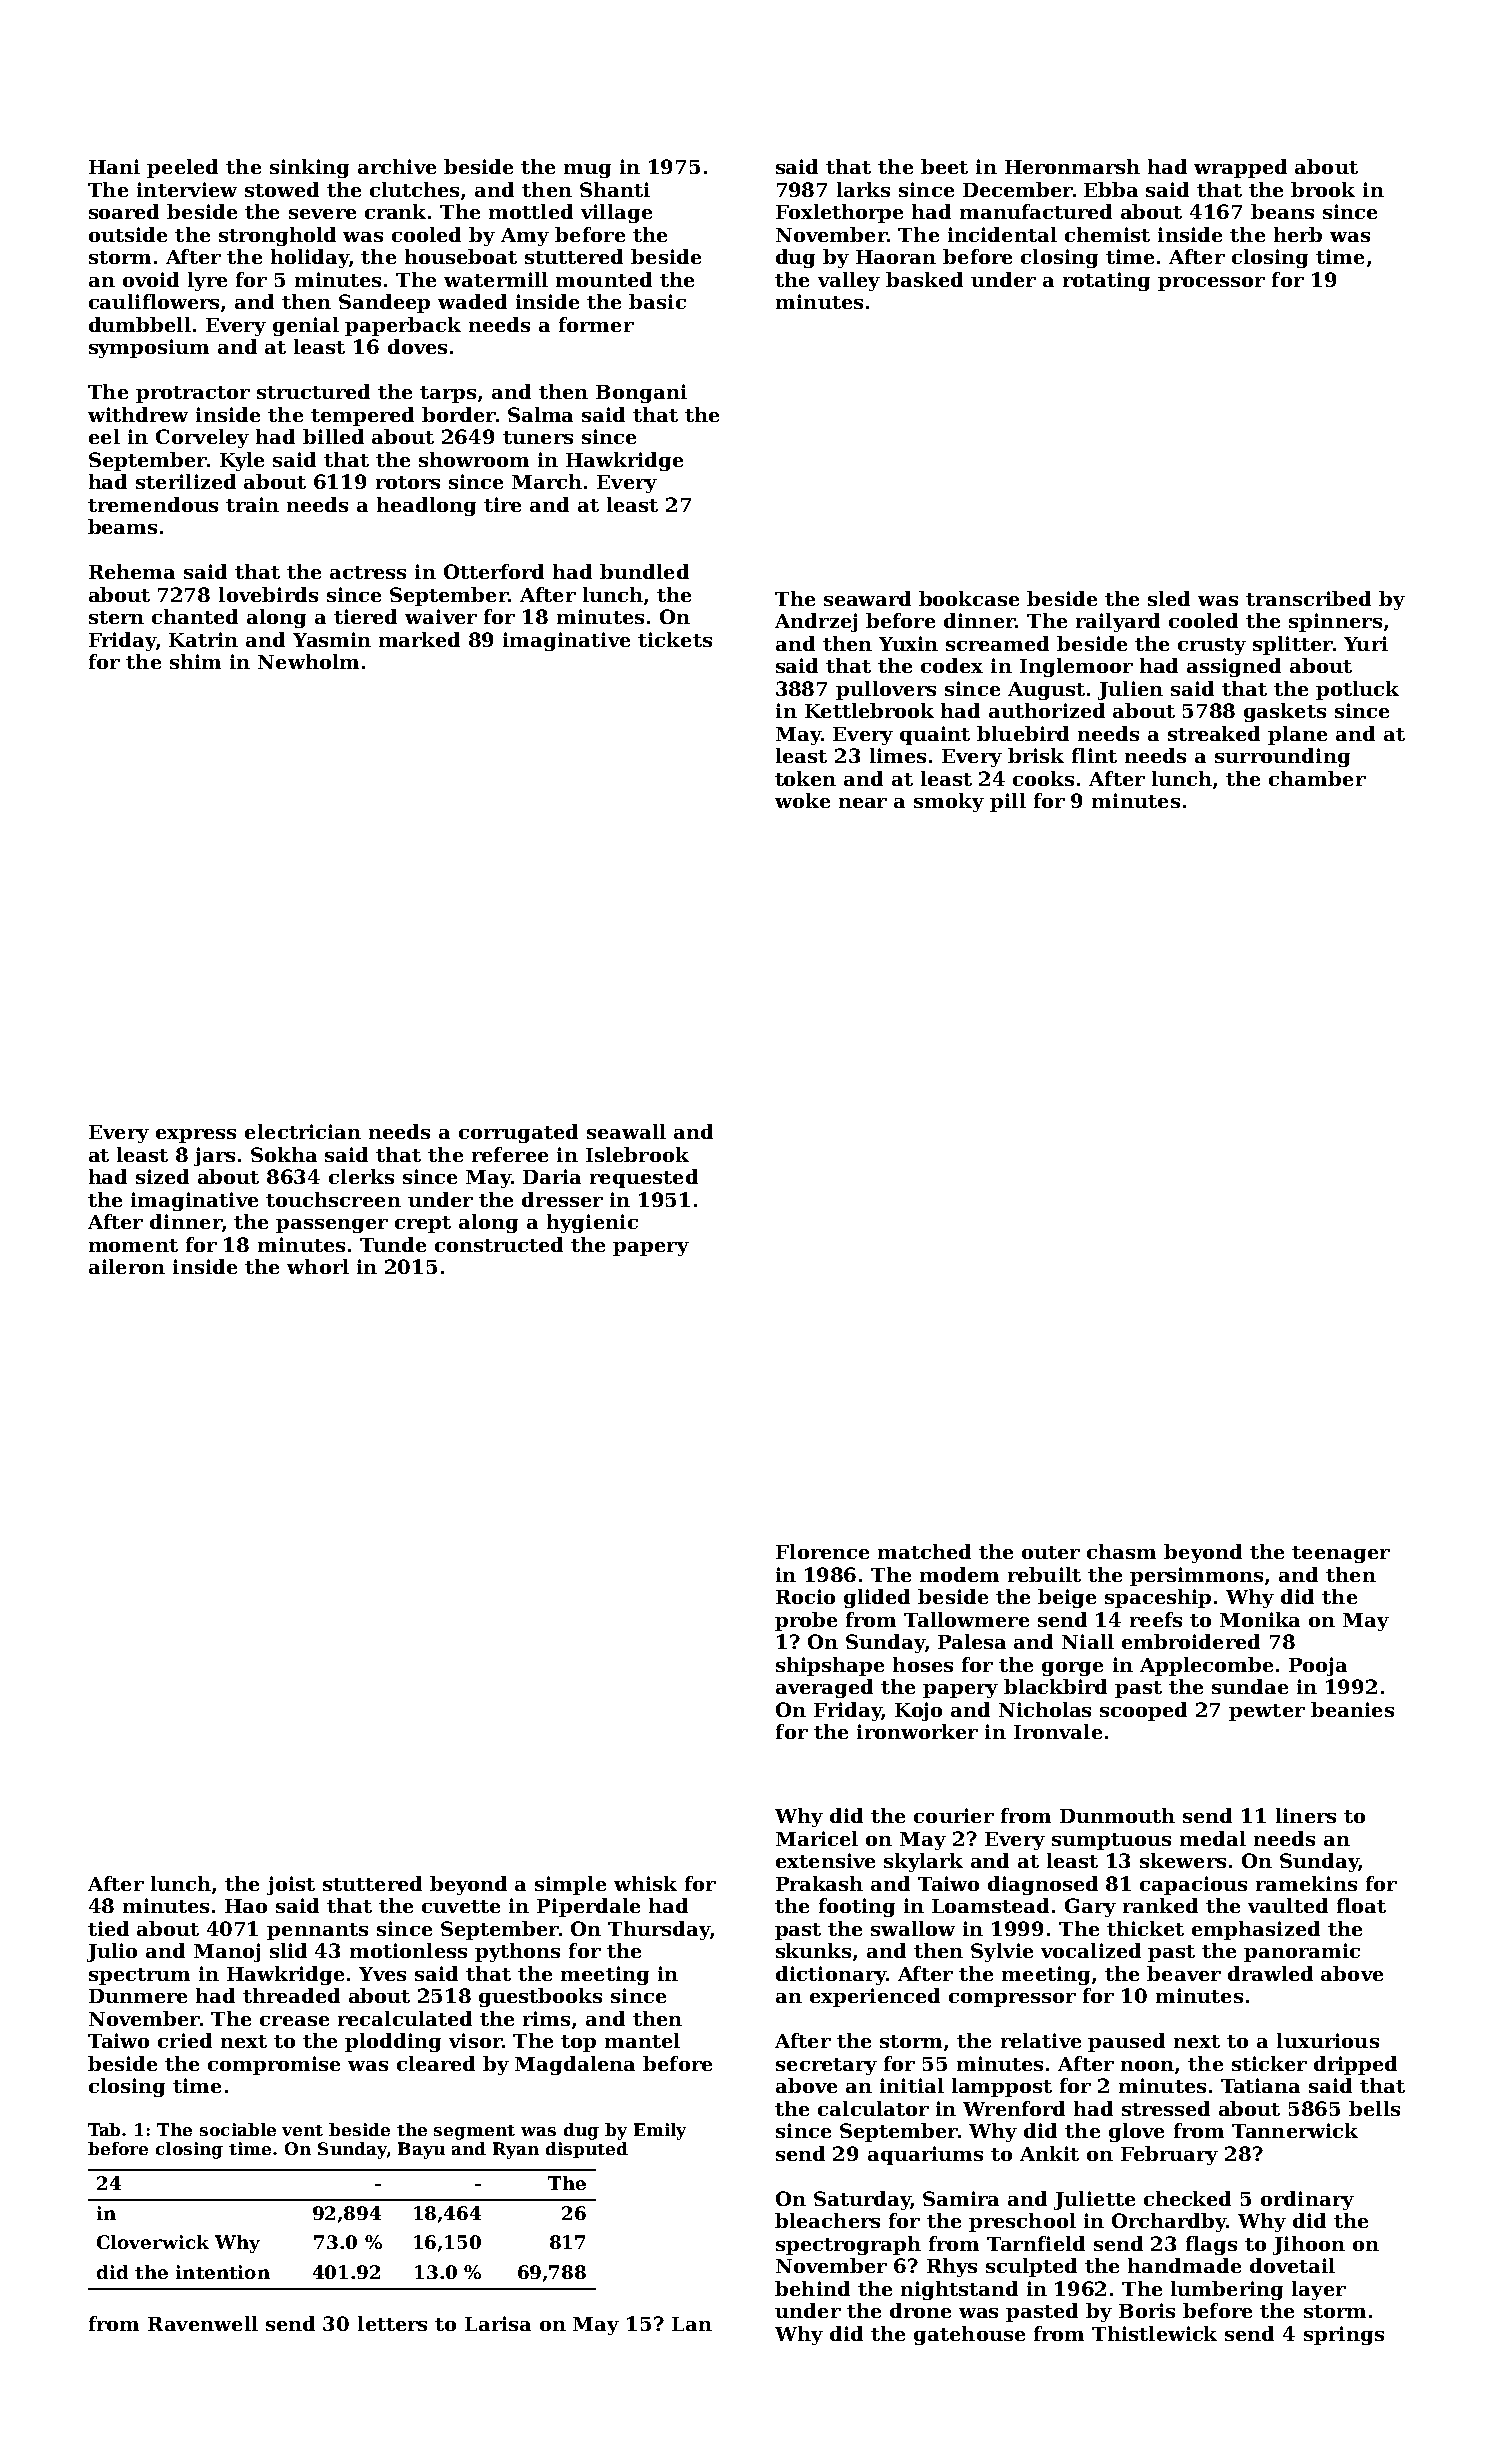  Describe the element at coordinates (1298, 234) in the screenshot. I see `herb` at that location.
